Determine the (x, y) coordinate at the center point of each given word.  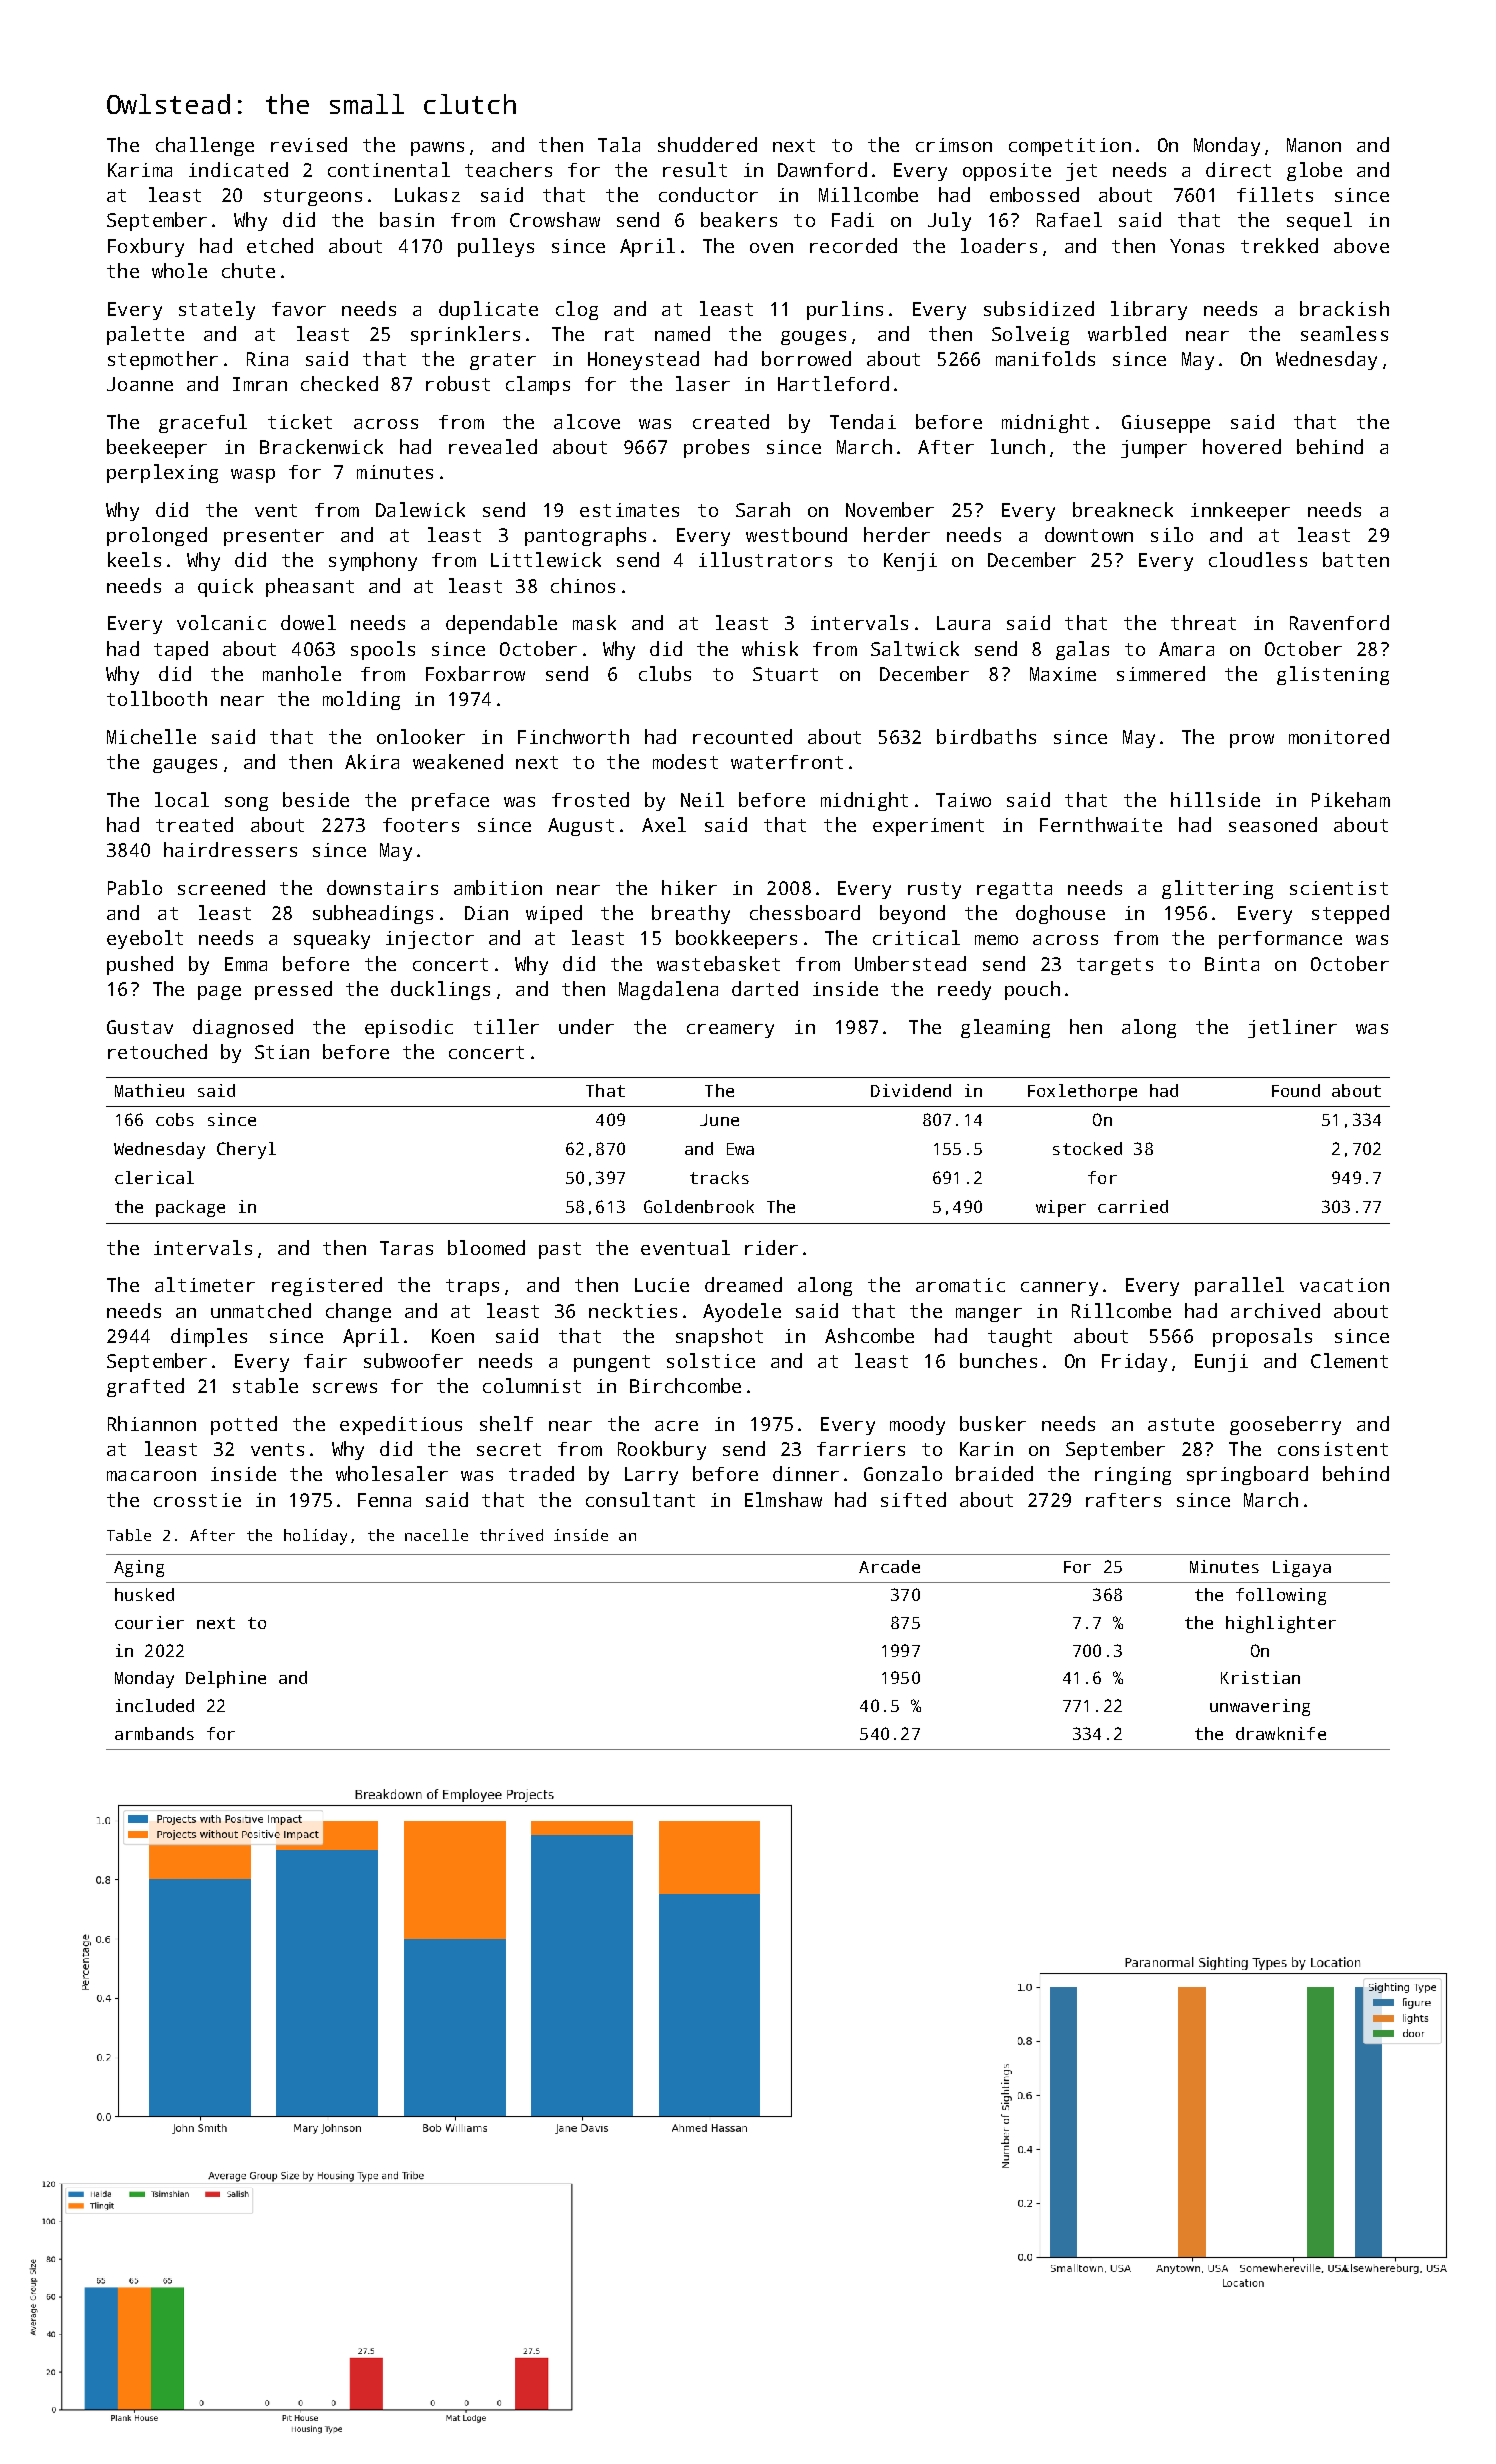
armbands (154, 1733)
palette (145, 335)
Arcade (889, 1566)
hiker (689, 887)
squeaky (332, 939)
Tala (619, 144)
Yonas (1197, 246)
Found (1296, 1090)
